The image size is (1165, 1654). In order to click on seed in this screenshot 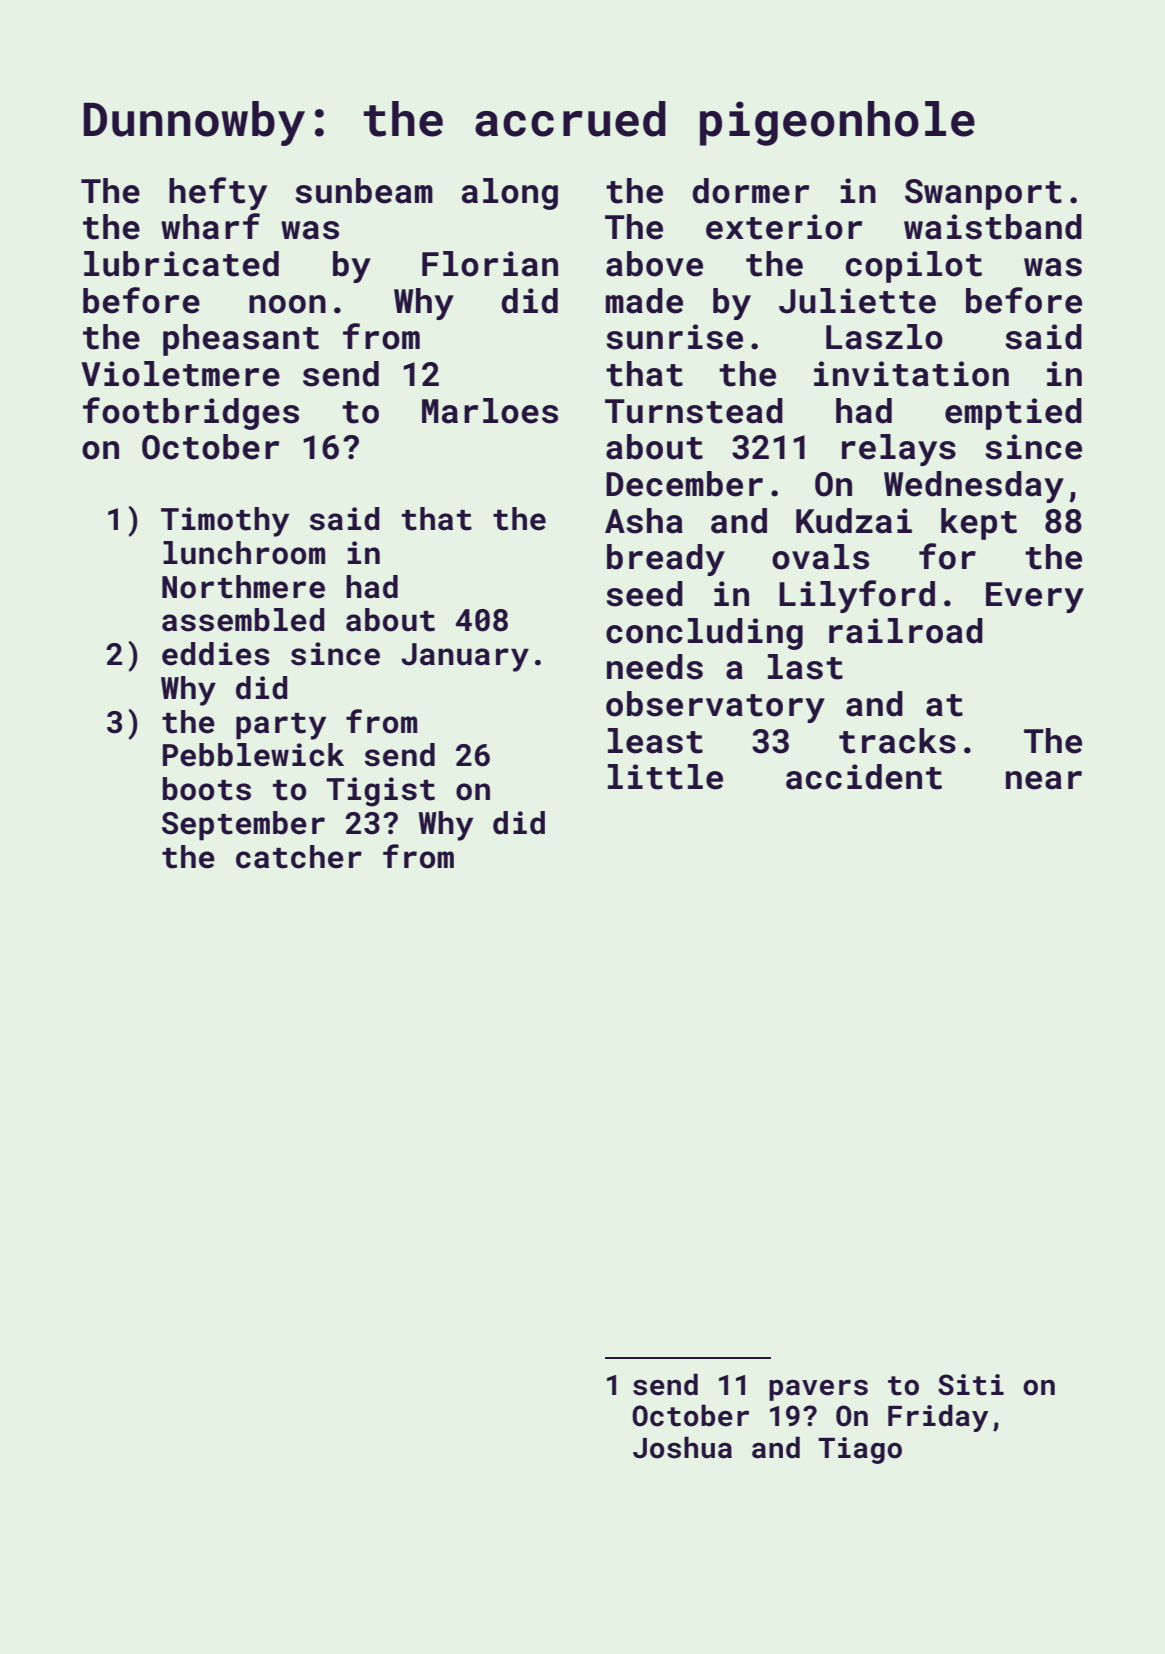, I will do `click(644, 594)`.
